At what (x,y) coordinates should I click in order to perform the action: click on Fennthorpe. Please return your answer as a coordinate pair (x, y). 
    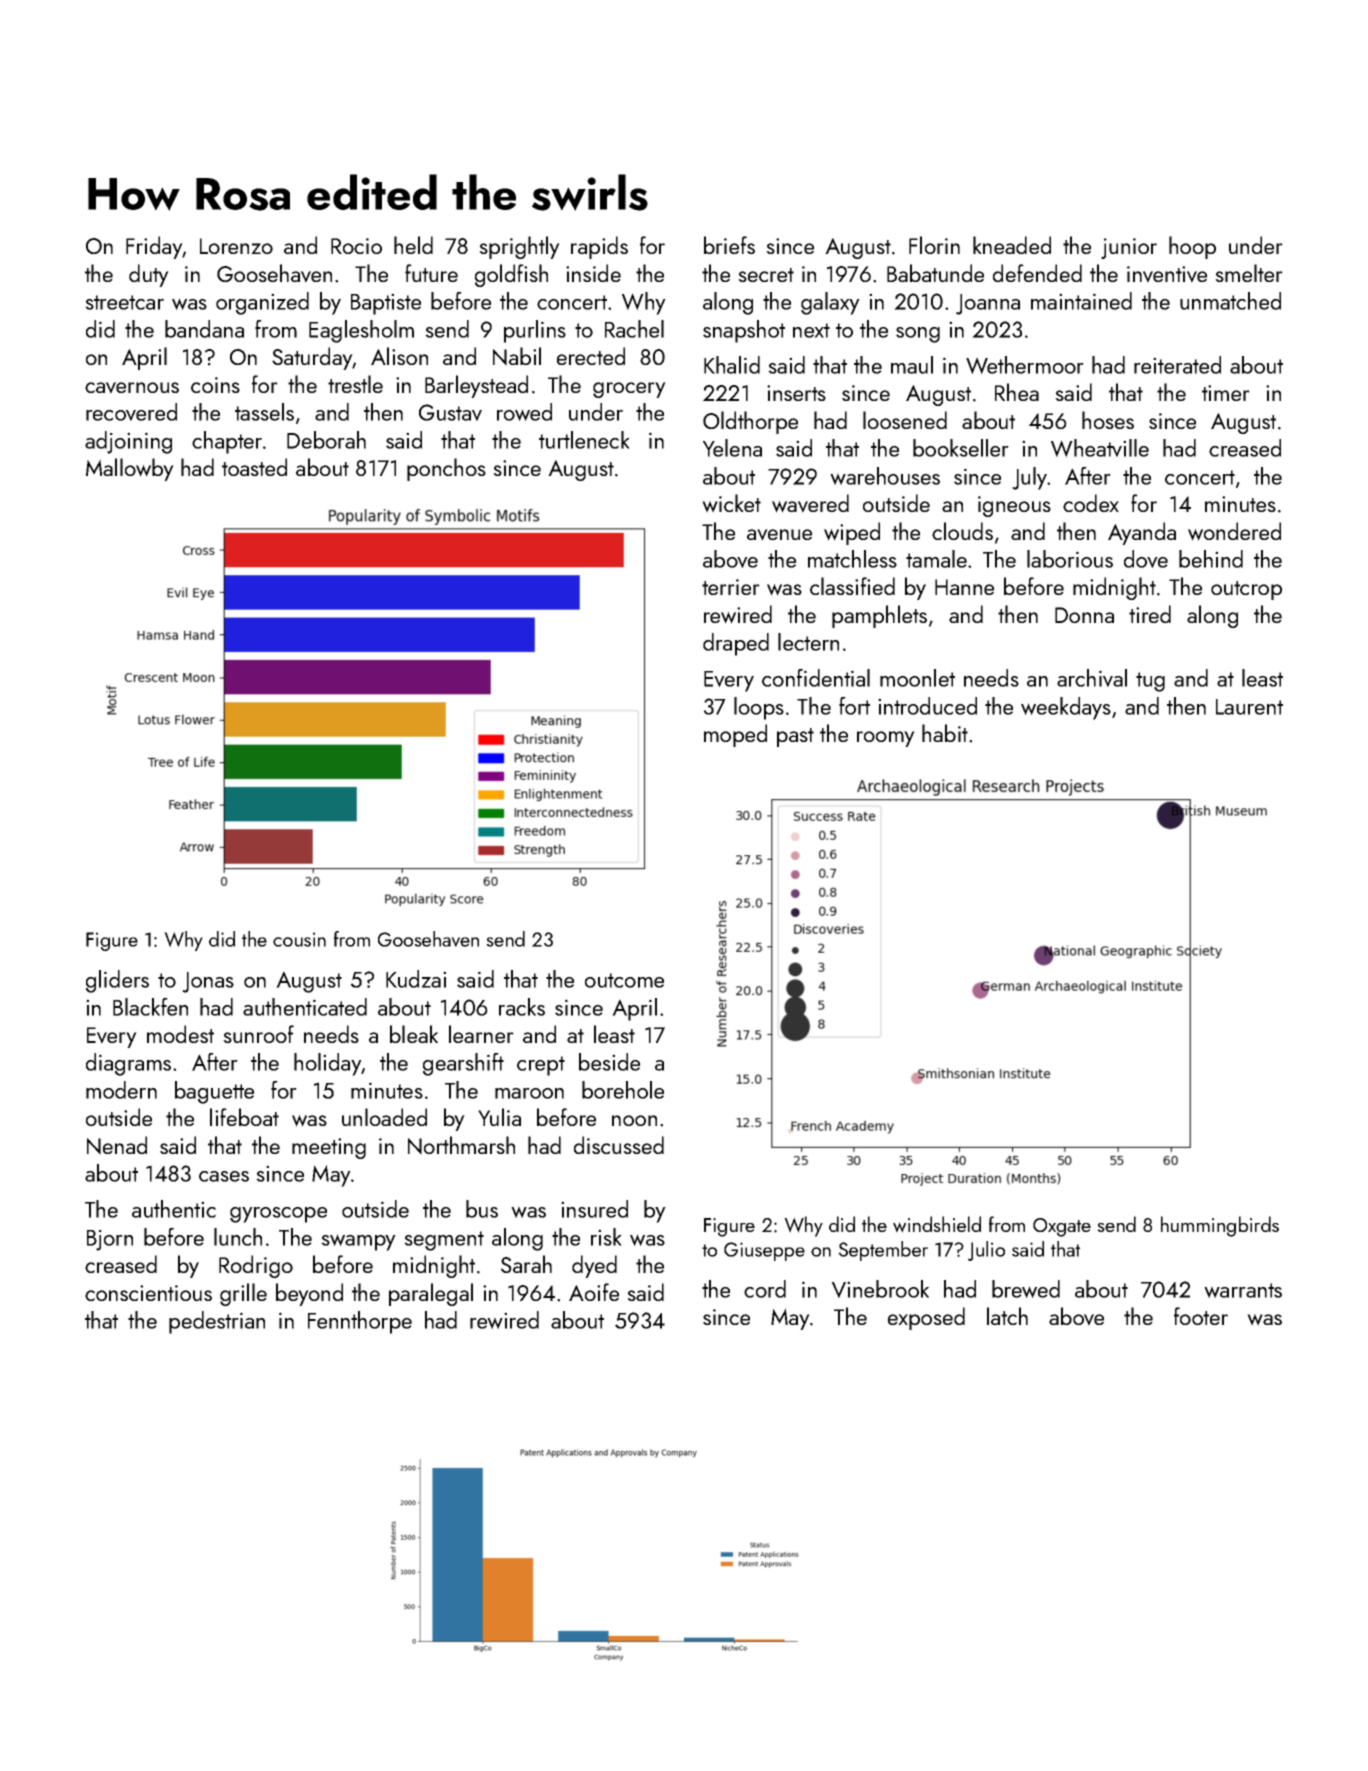
    Looking at the image, I should click on (360, 1322).
